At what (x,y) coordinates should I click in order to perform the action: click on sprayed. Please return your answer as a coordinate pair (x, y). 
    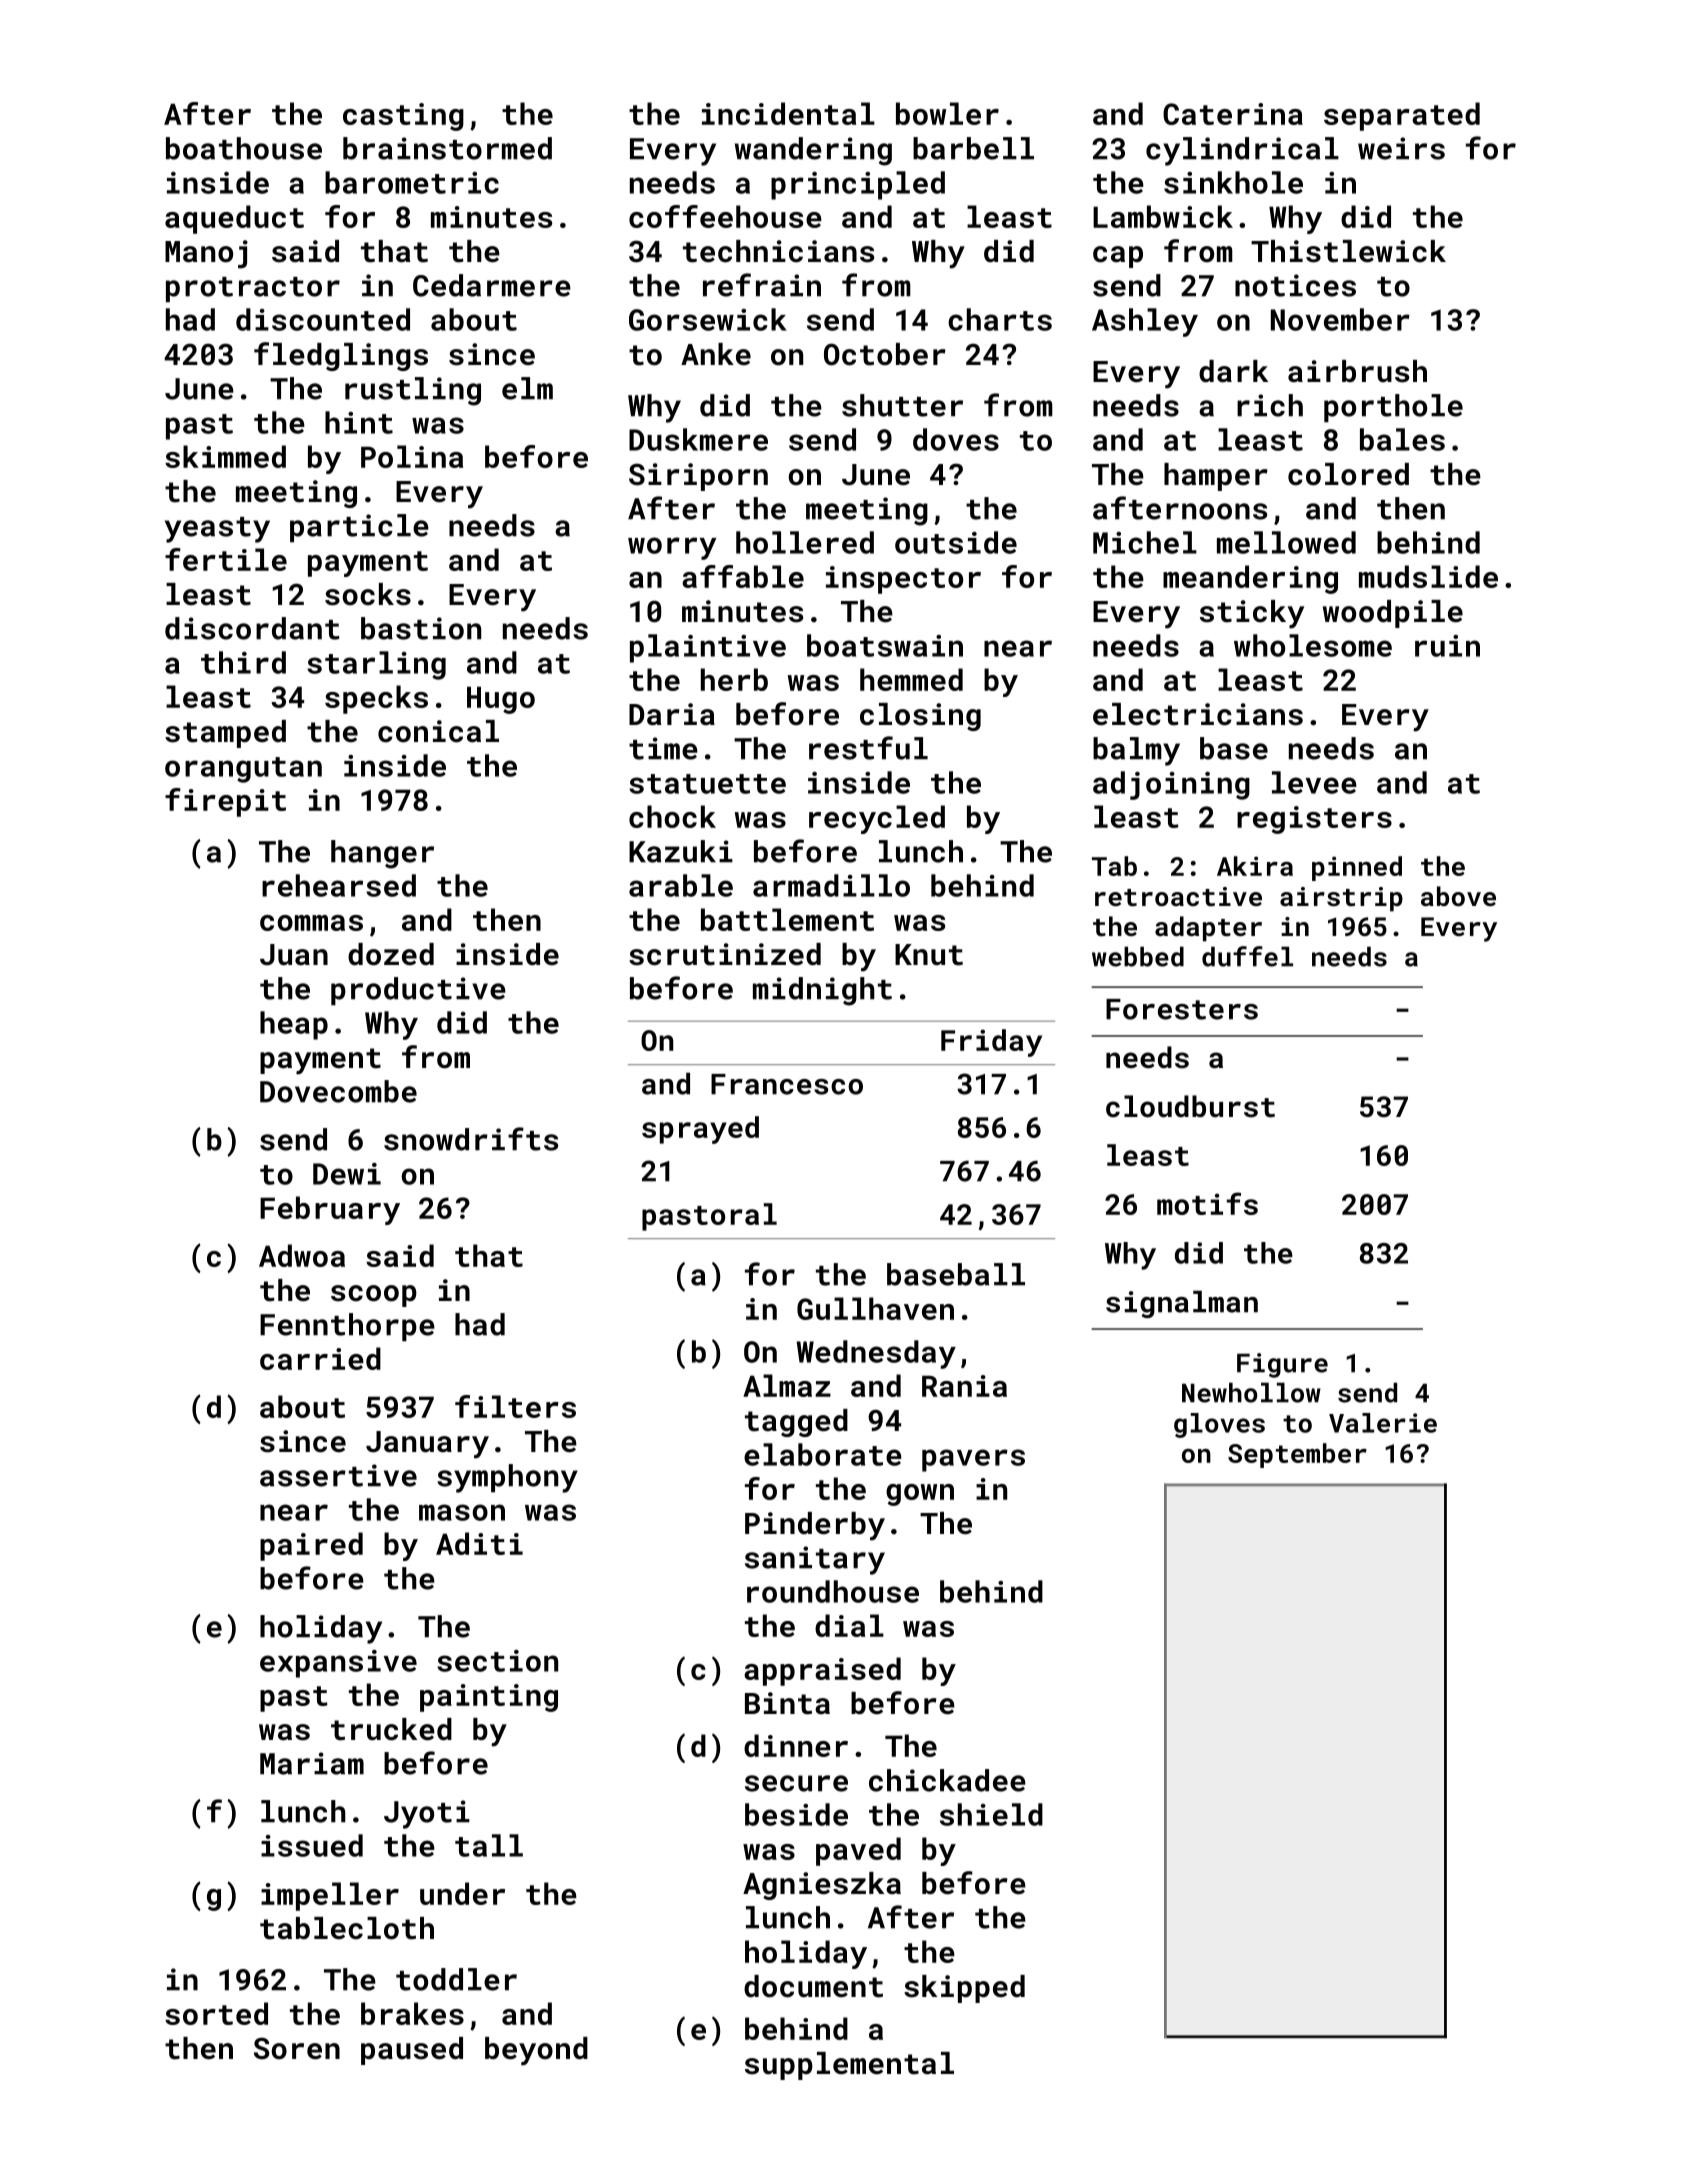
    Looking at the image, I should click on (700, 1130).
